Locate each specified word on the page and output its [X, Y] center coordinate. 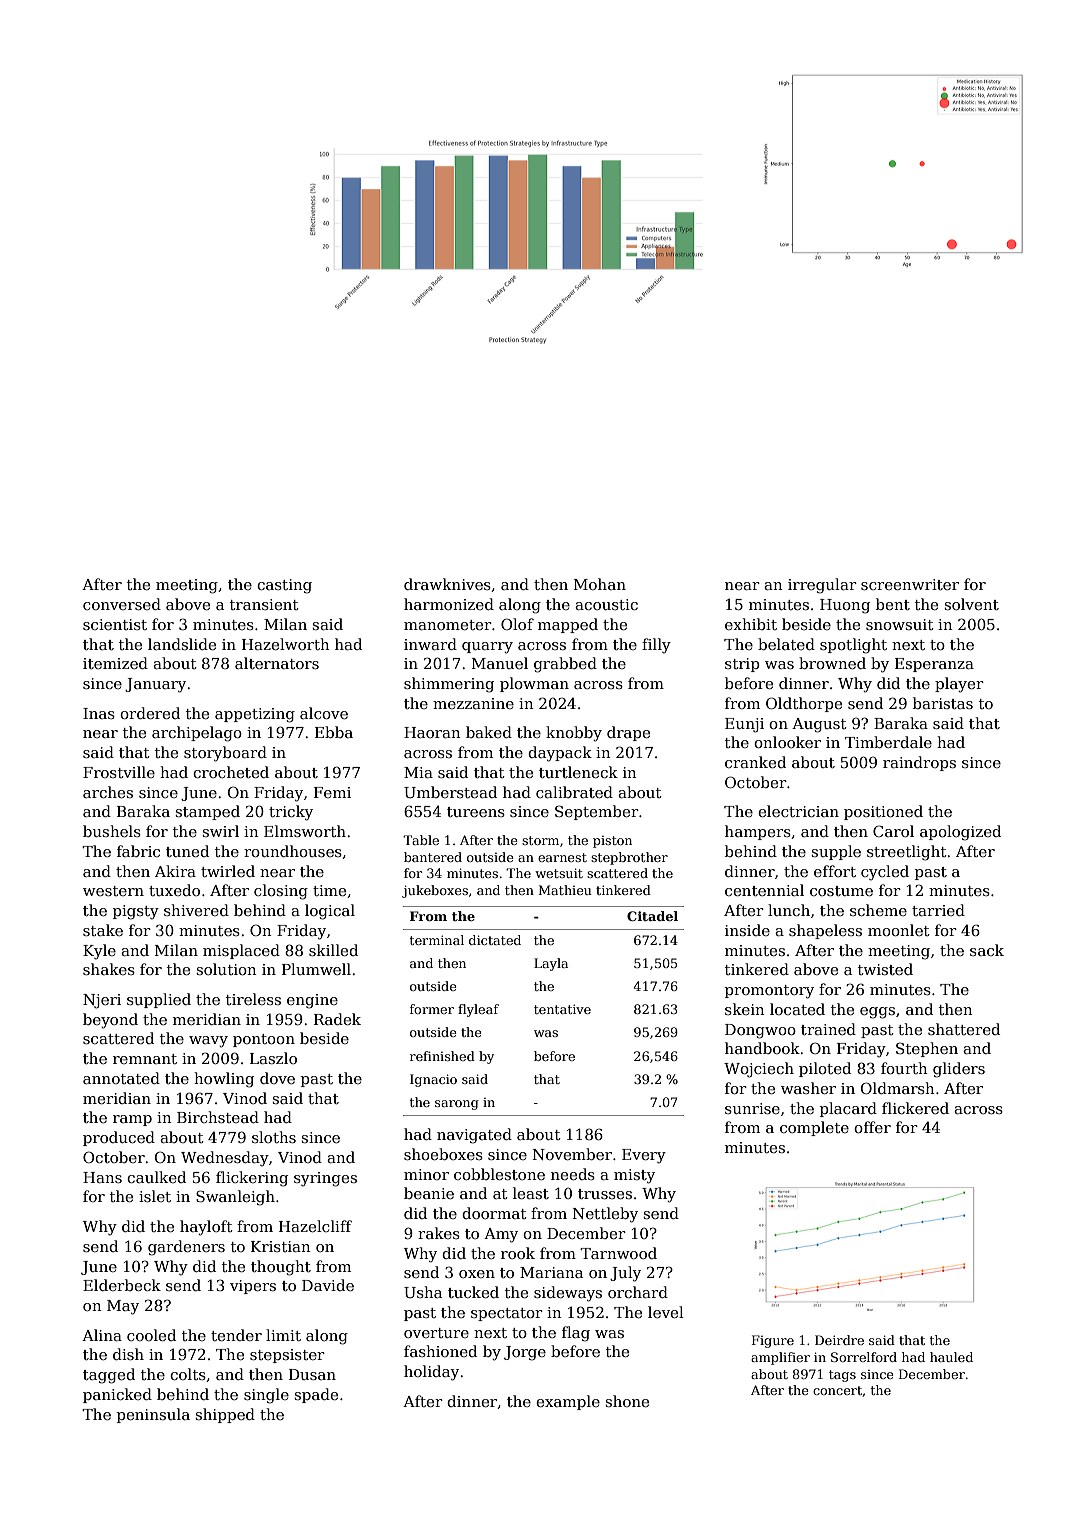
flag [576, 1334]
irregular [822, 586]
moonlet [899, 930]
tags [842, 1376]
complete [814, 1128]
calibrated [574, 792]
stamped [207, 812]
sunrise [752, 1108]
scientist [115, 624]
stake [103, 930]
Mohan [600, 584]
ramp [132, 1120]
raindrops [919, 763]
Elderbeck [122, 1285]
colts [188, 1374]
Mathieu [565, 890]
